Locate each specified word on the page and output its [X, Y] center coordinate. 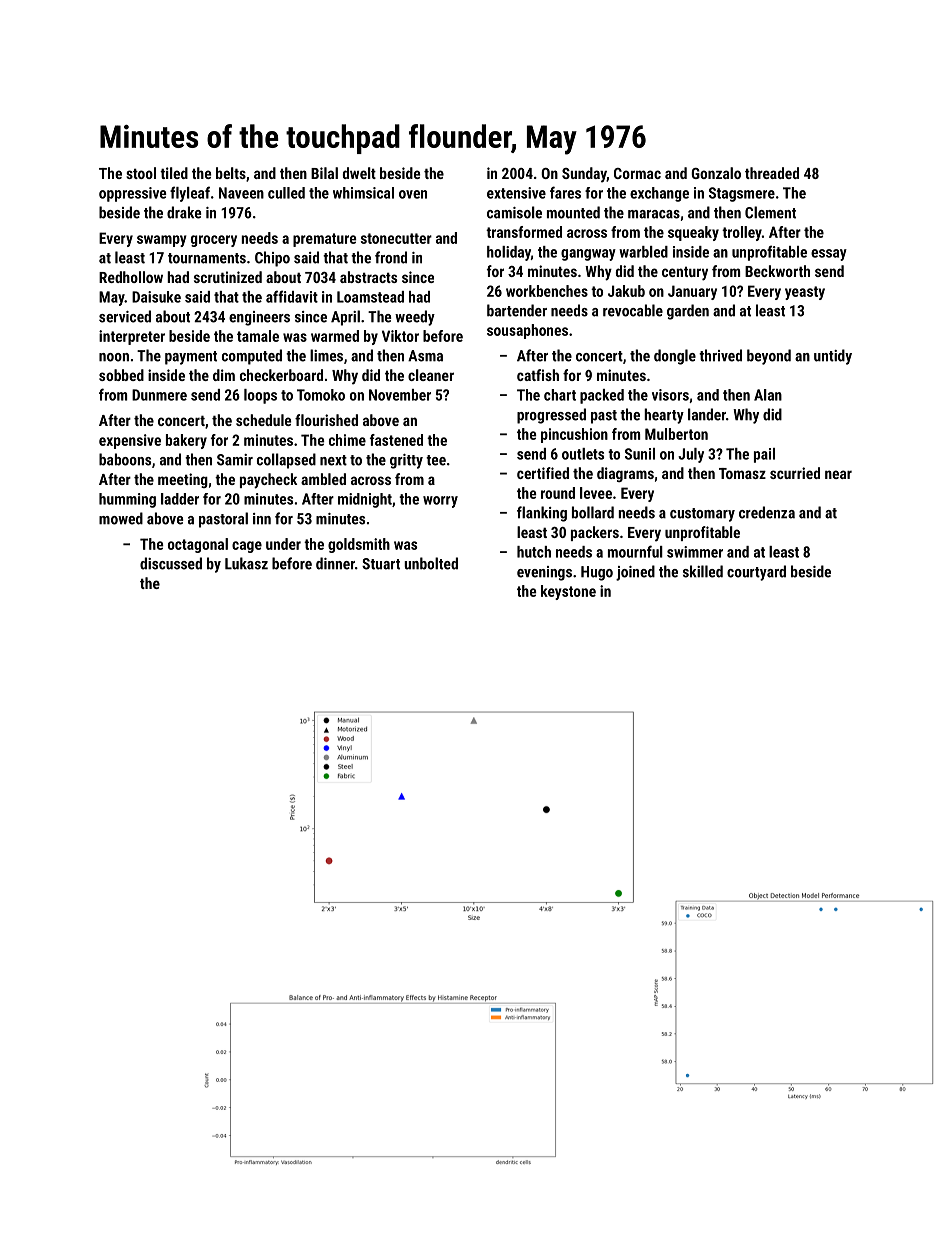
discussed [171, 563]
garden [688, 312]
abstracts [368, 277]
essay [829, 255]
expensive [130, 441]
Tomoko [321, 395]
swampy [162, 241]
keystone [568, 592]
